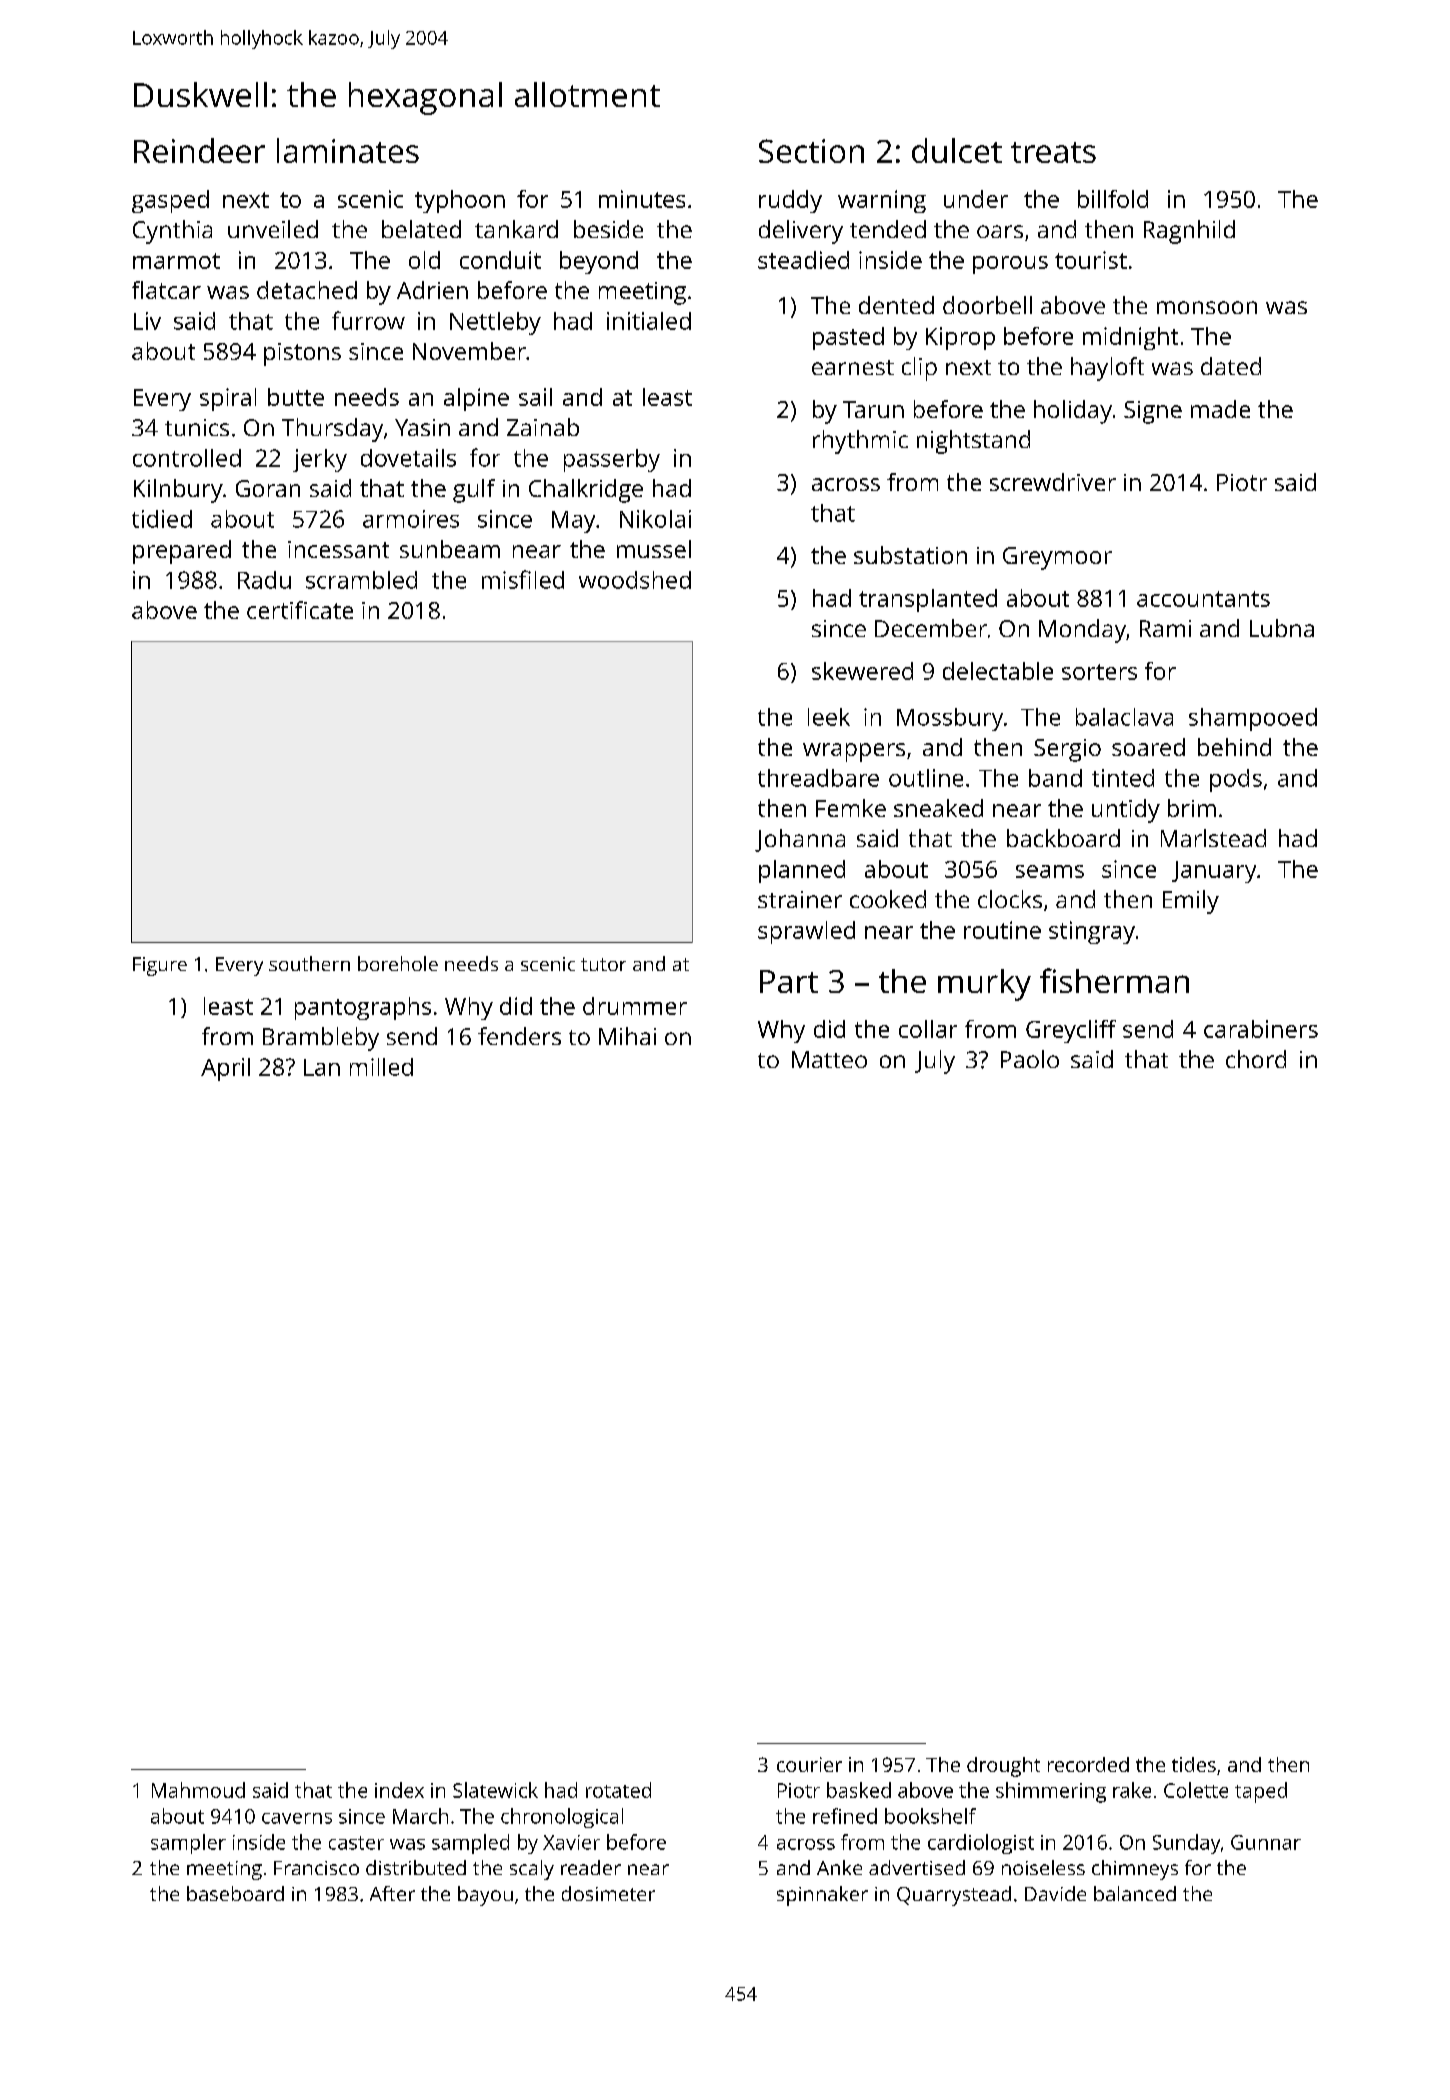 This screenshot has width=1450, height=2100. What do you see at coordinates (1256, 1059) in the screenshot?
I see `chord` at bounding box center [1256, 1059].
